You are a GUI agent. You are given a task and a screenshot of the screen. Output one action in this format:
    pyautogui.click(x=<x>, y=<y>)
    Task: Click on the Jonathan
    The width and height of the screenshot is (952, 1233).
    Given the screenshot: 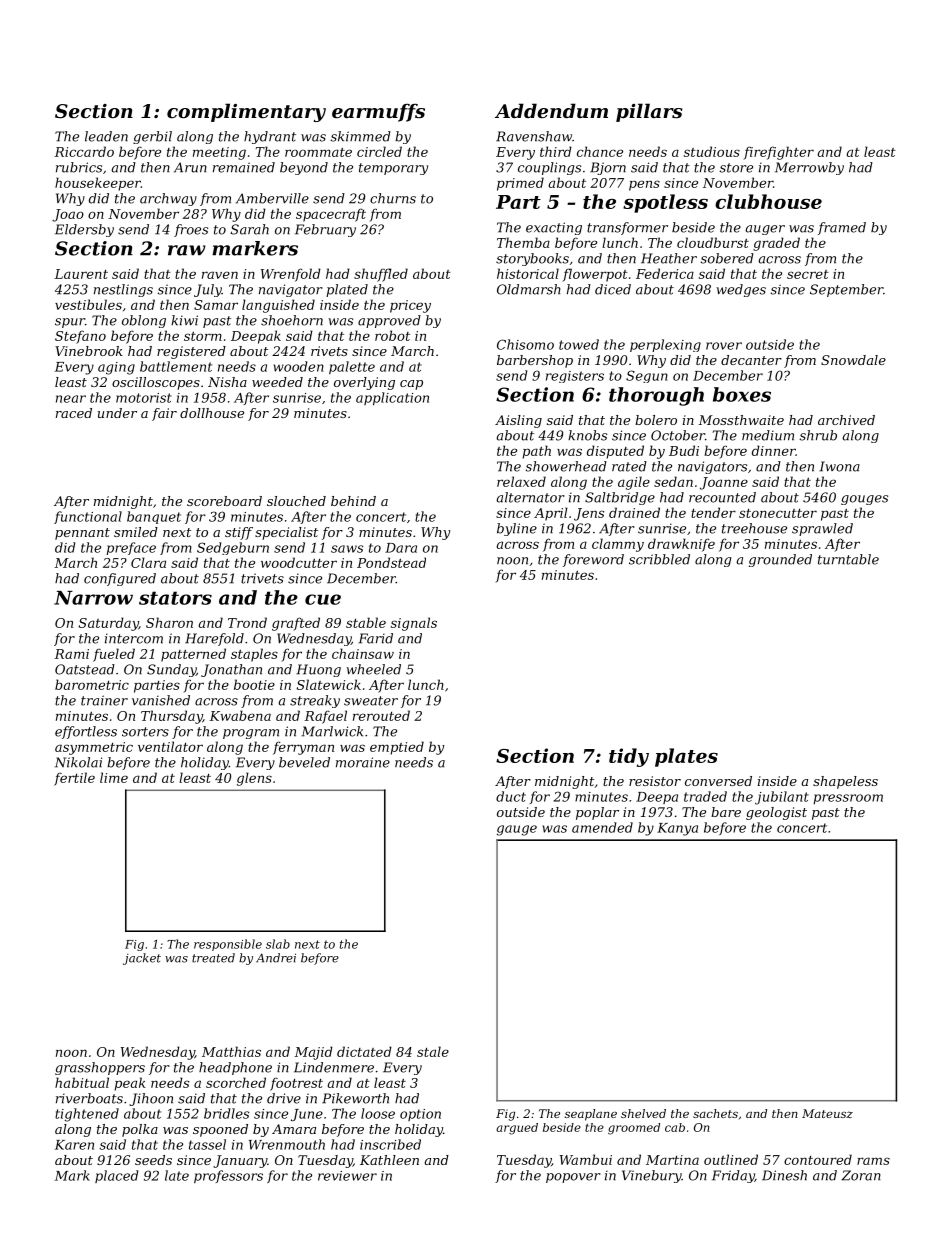 What is the action you would take?
    pyautogui.click(x=231, y=670)
